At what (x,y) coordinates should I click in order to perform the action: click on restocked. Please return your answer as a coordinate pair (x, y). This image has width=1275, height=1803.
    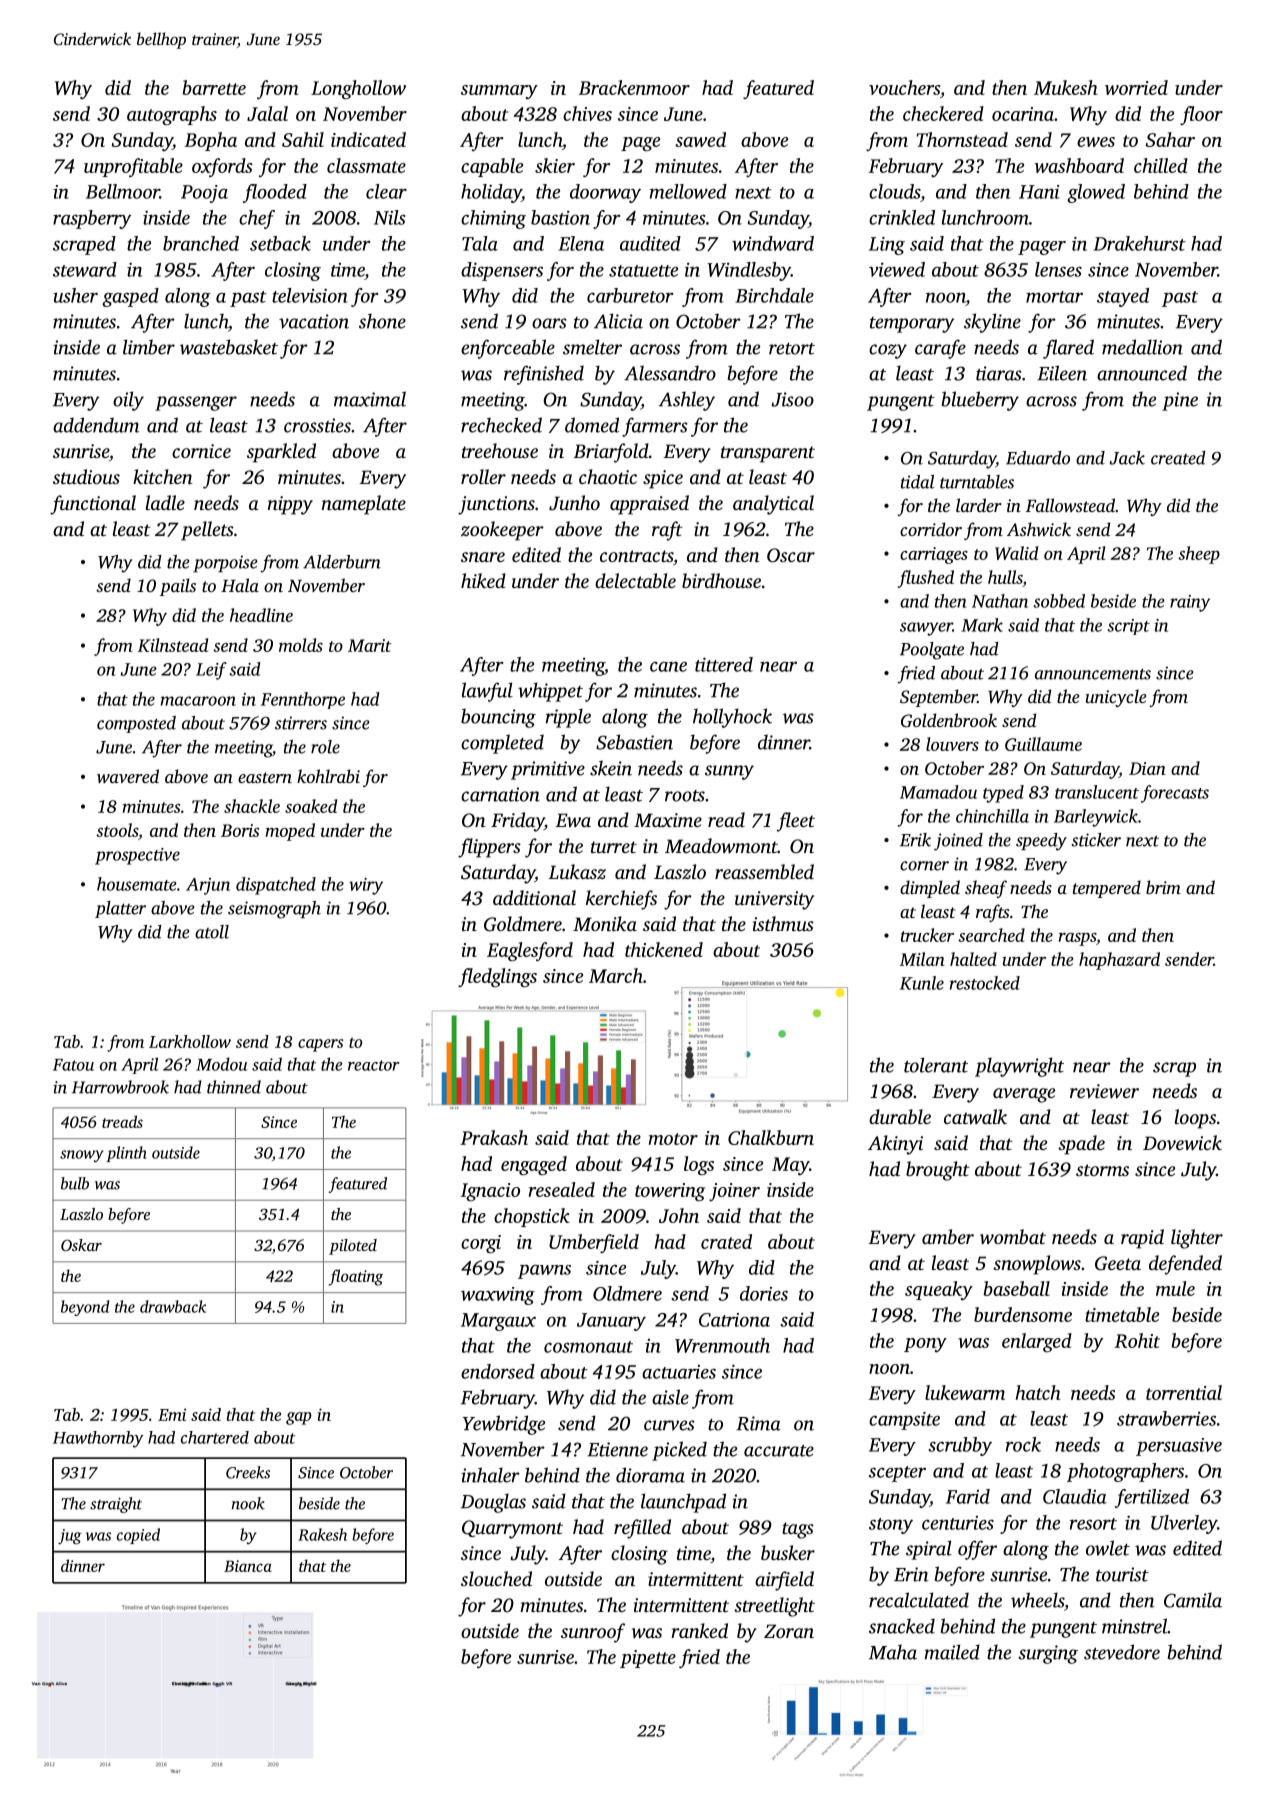
    Looking at the image, I should click on (985, 983).
